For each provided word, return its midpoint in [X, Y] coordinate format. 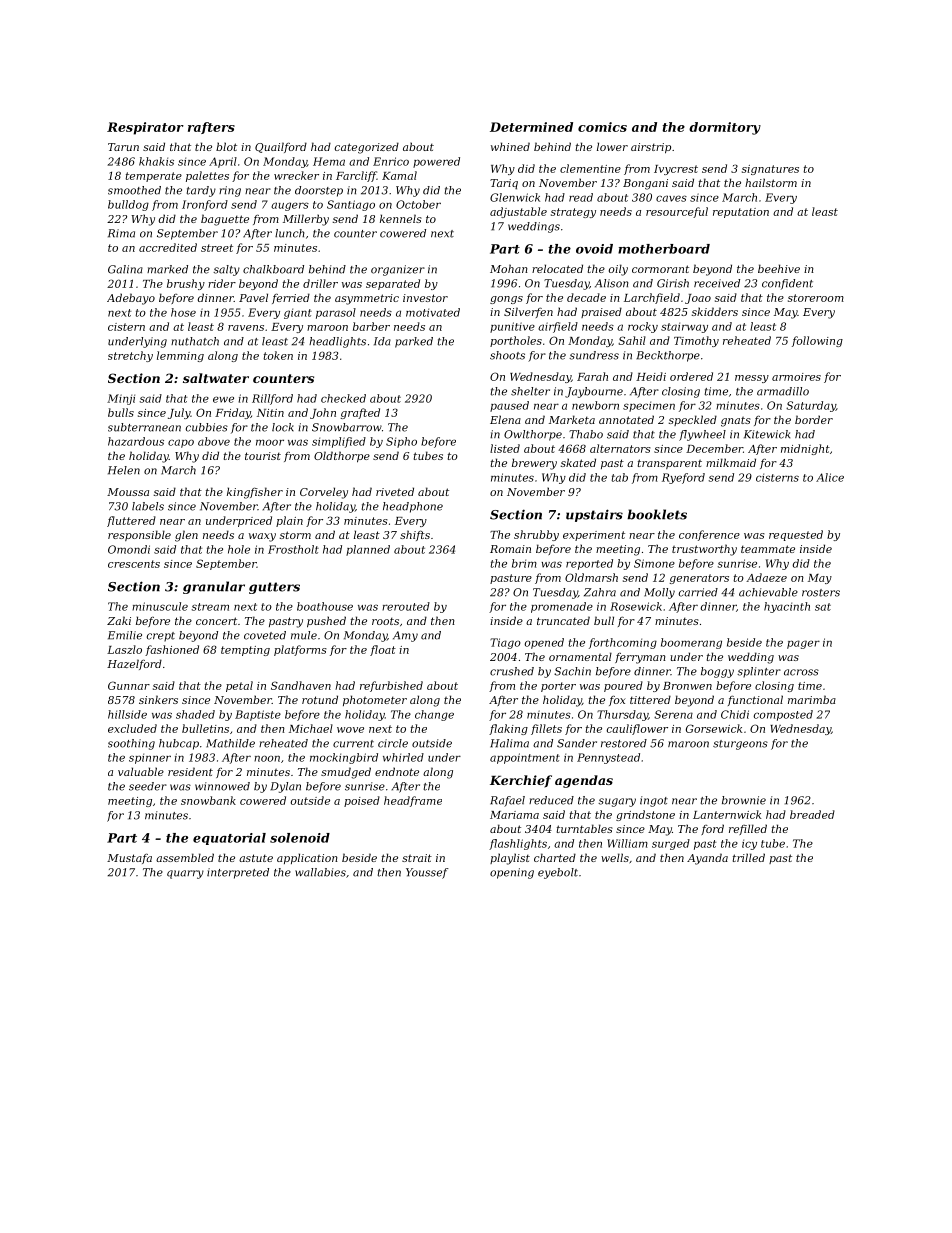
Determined [531, 127]
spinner [150, 758]
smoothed [134, 190]
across [801, 672]
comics [602, 127]
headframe [413, 801]
